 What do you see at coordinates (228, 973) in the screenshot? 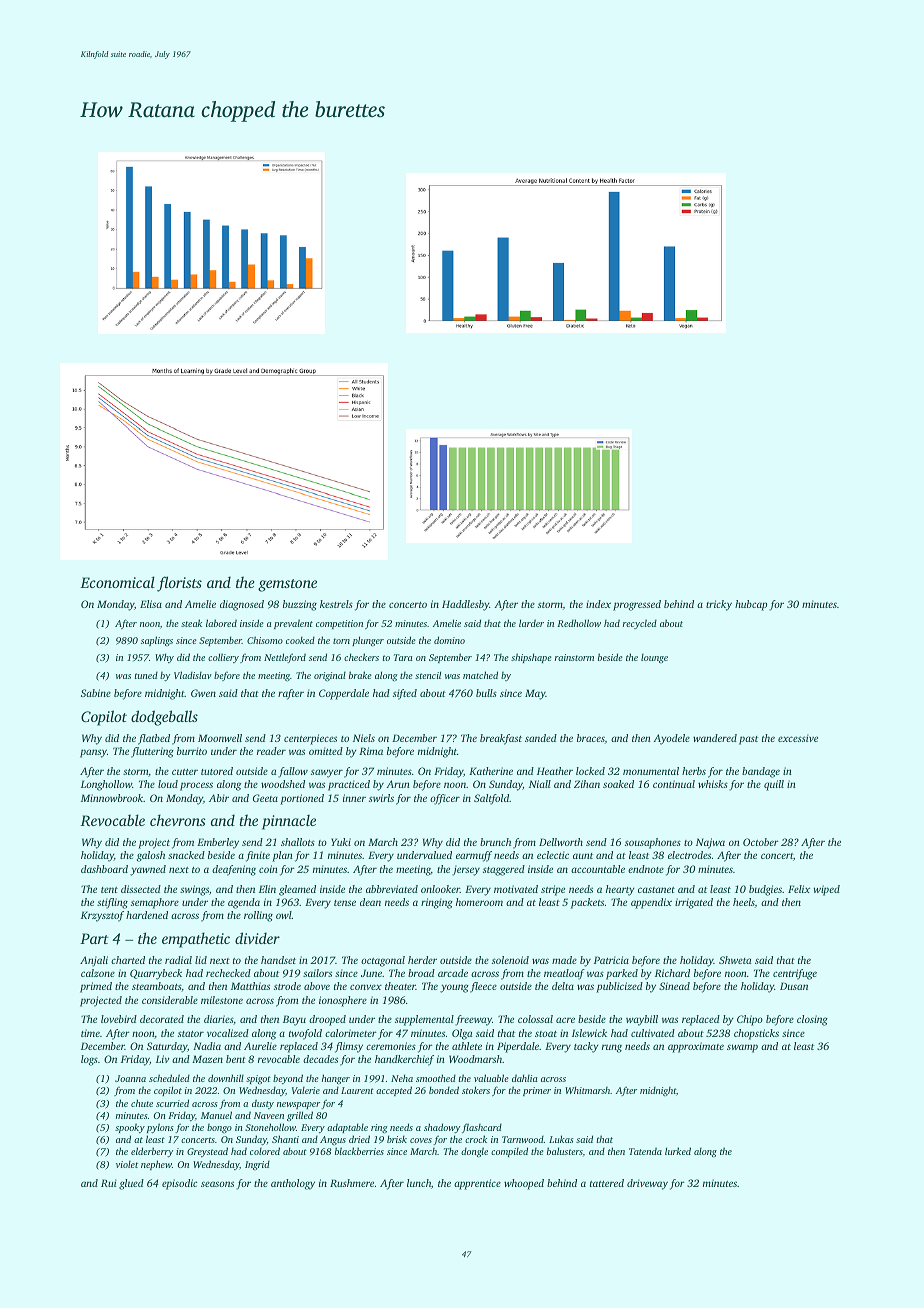
I see `rechecked` at bounding box center [228, 973].
